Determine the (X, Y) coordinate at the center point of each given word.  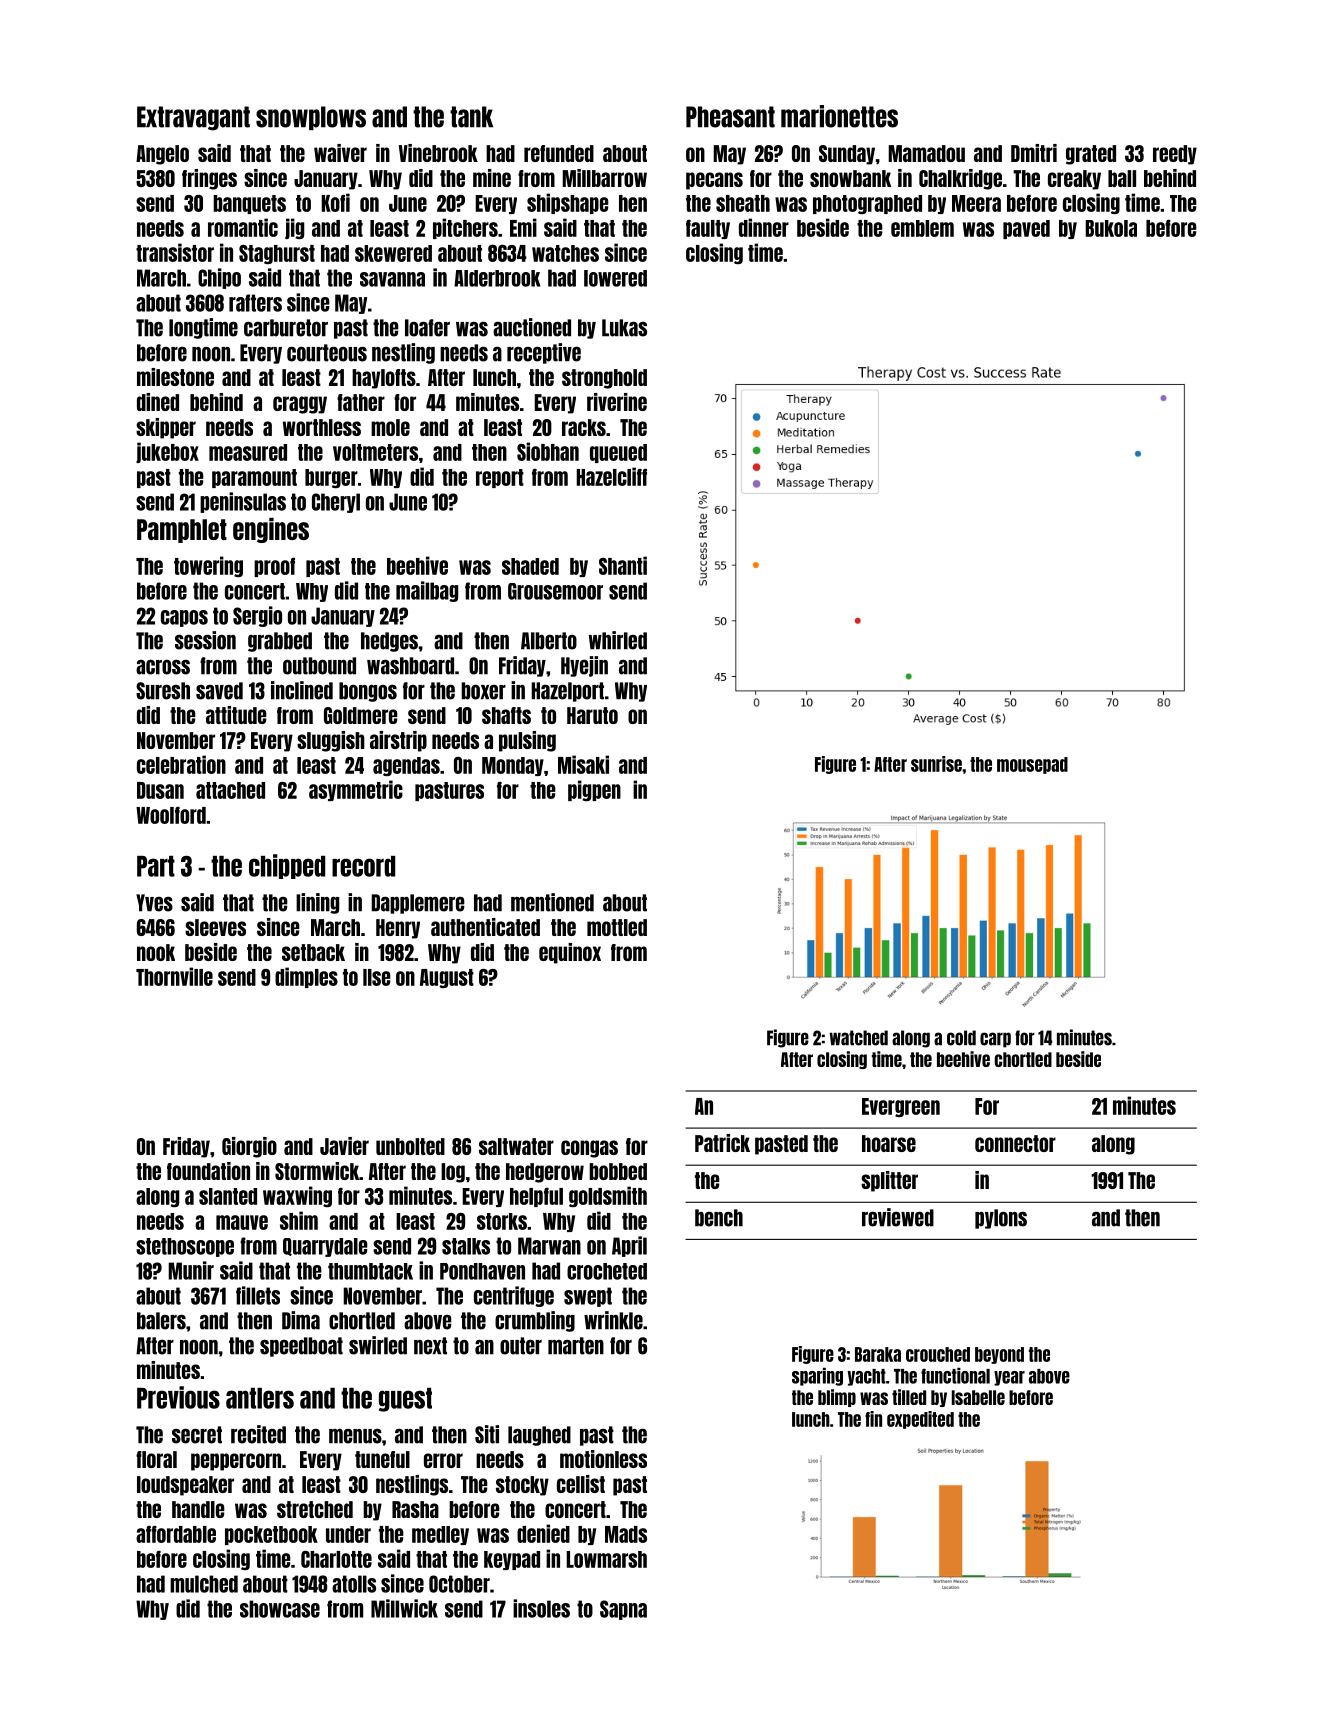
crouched (938, 1354)
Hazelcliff (611, 476)
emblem (922, 228)
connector (1015, 1143)
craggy (300, 405)
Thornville (174, 976)
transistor (175, 252)
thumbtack (370, 1271)
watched (858, 1038)
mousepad (1032, 765)
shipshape (568, 203)
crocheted (607, 1271)
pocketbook (271, 1535)
